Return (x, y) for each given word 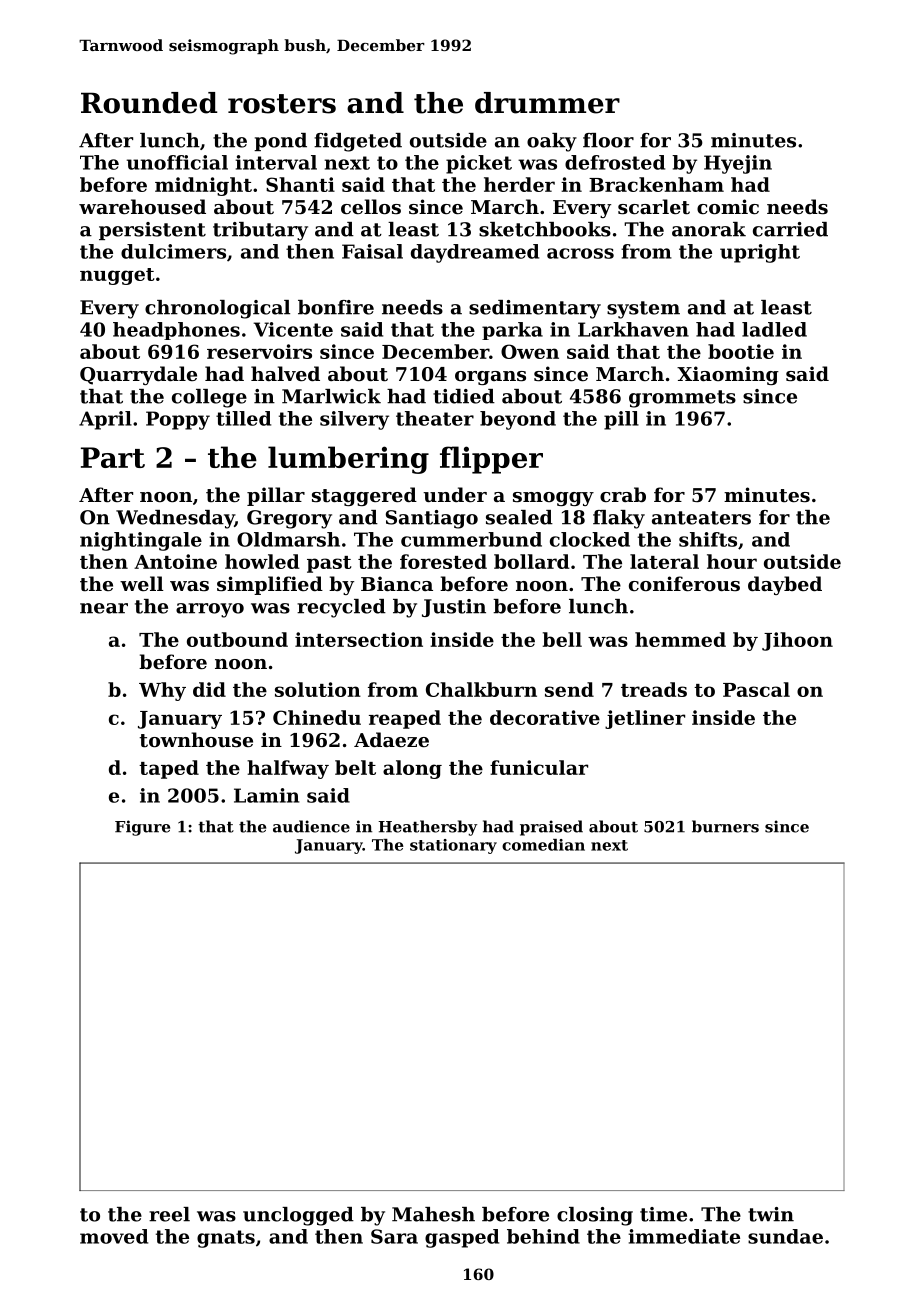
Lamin (266, 795)
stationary (453, 846)
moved (114, 1236)
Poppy (178, 420)
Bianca (397, 583)
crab (623, 494)
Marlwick (331, 396)
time (663, 1214)
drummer (547, 103)
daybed (785, 585)
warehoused (142, 207)
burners (725, 826)
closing (595, 1216)
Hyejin (738, 164)
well (142, 583)
